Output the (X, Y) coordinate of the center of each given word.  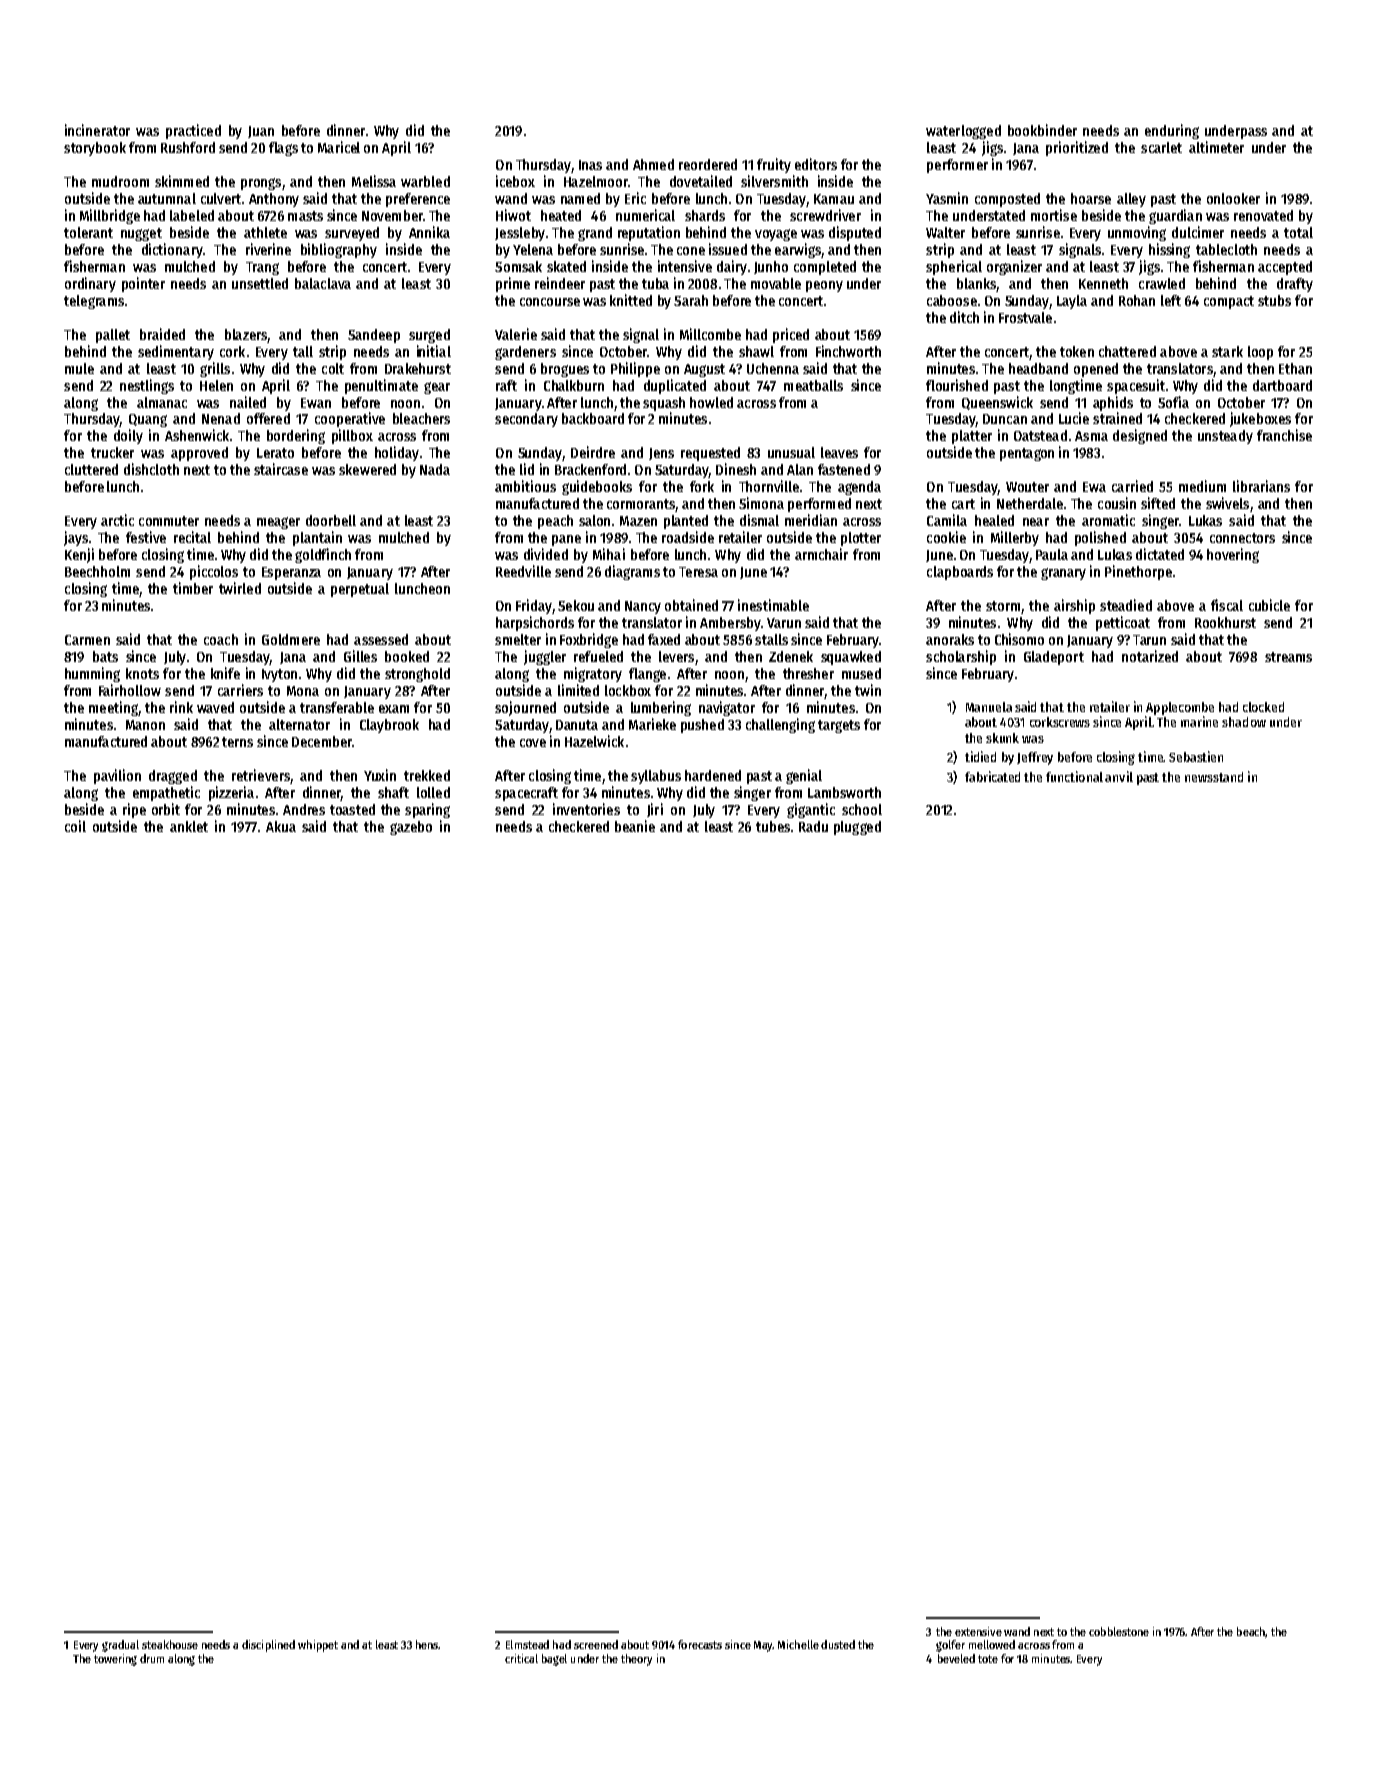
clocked (1263, 707)
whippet (318, 1646)
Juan (261, 132)
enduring (1172, 131)
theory (636, 1660)
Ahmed (653, 164)
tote (988, 1659)
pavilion (117, 776)
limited (578, 690)
